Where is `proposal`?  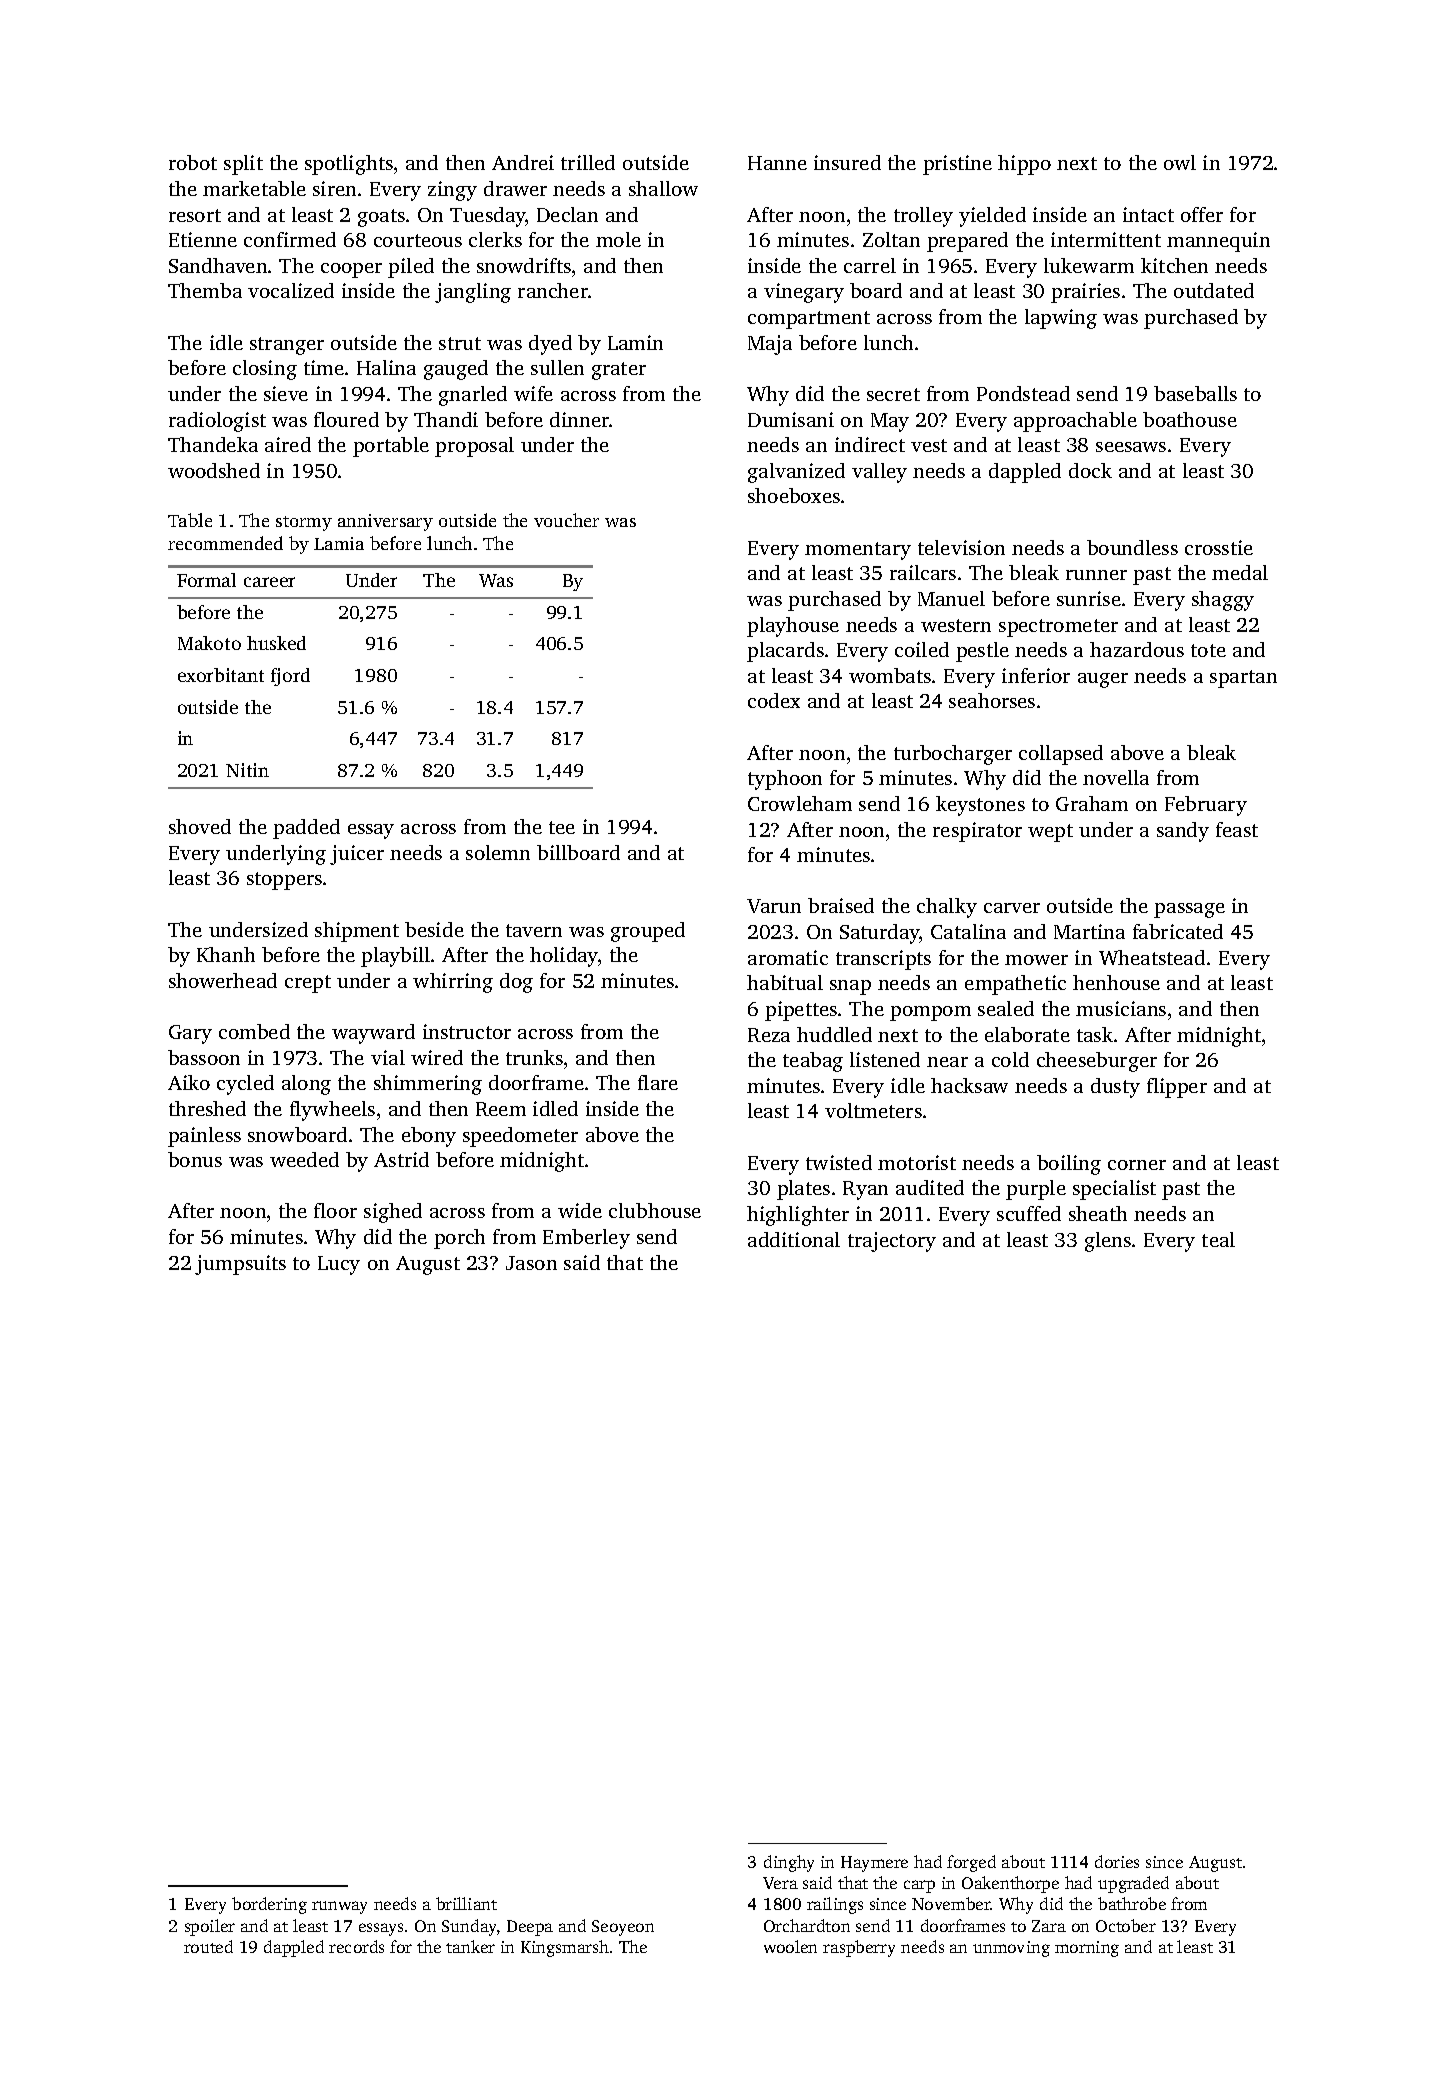 proposal is located at coordinates (474, 447).
